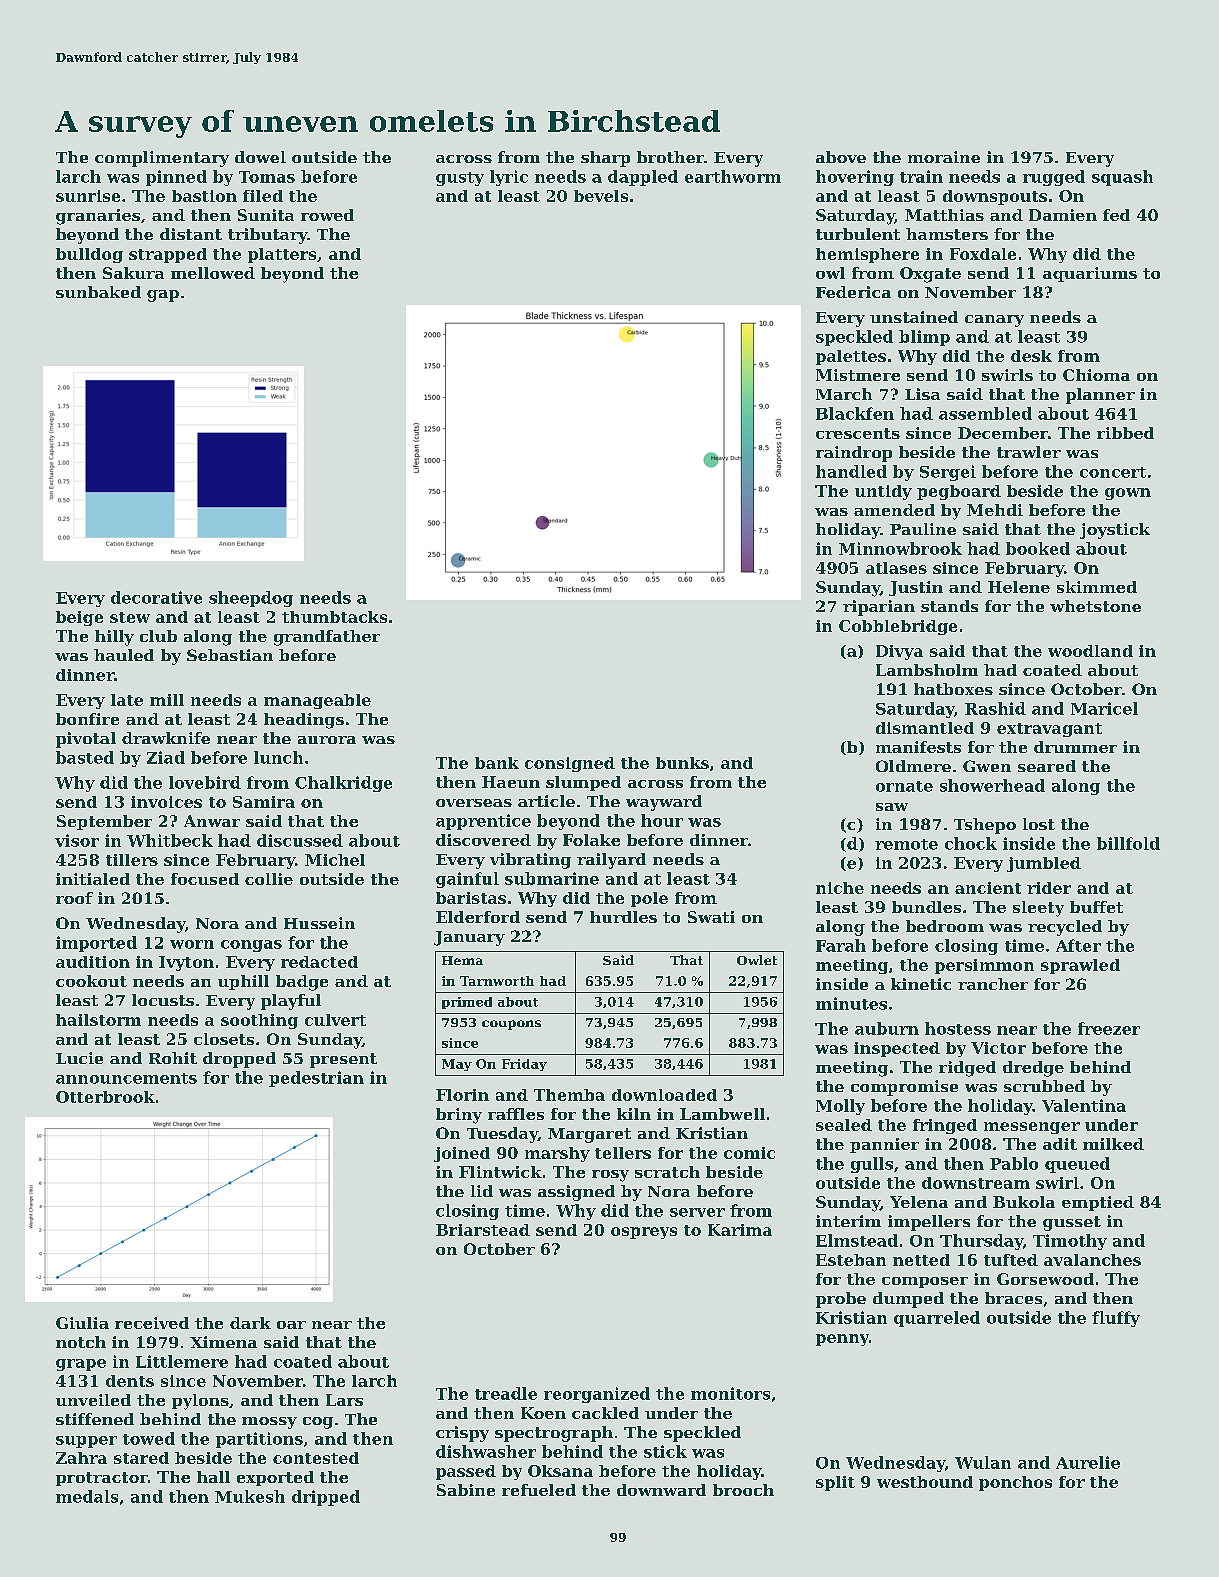 This screenshot has width=1219, height=1577. I want to click on sunrise, so click(88, 196).
